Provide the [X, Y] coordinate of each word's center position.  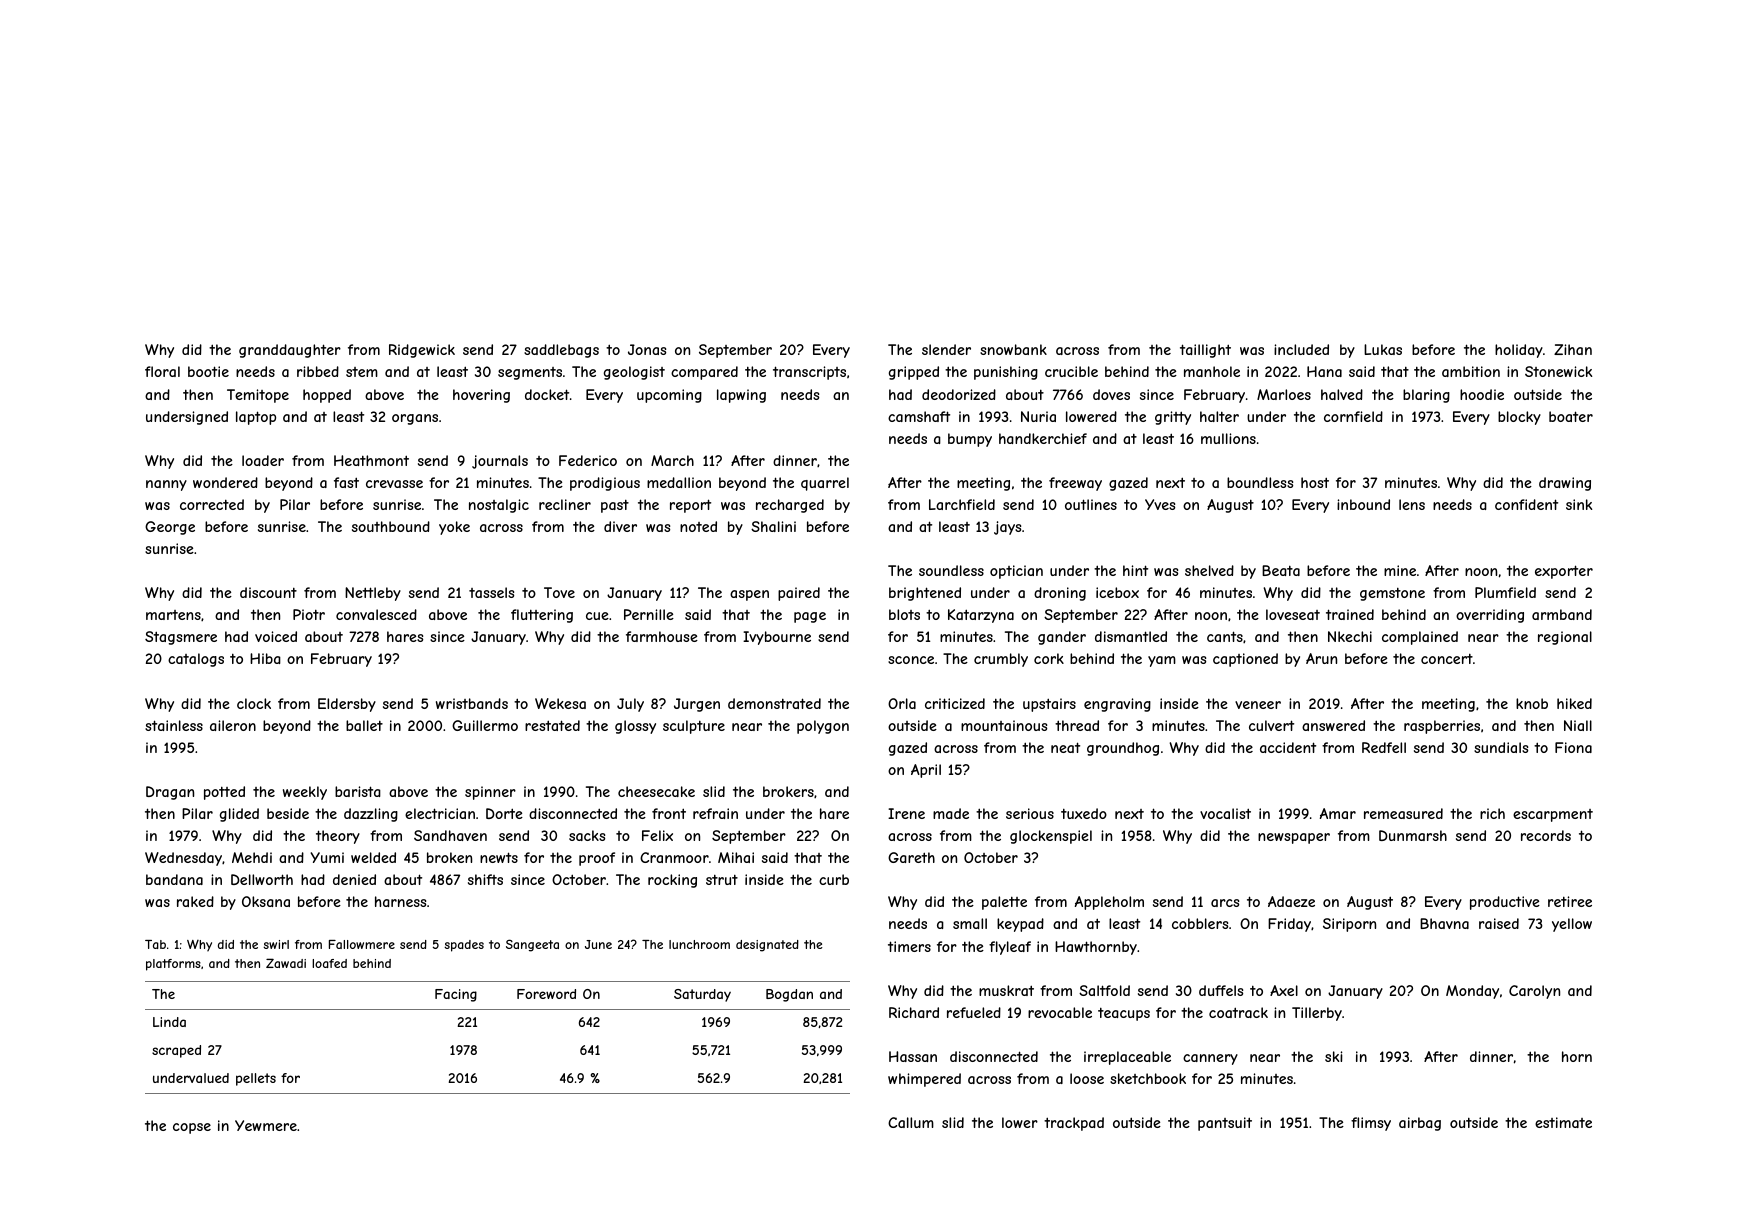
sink [1579, 504]
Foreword [546, 994]
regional [1565, 638]
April [926, 771]
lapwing [741, 396]
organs [415, 419]
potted [224, 793]
